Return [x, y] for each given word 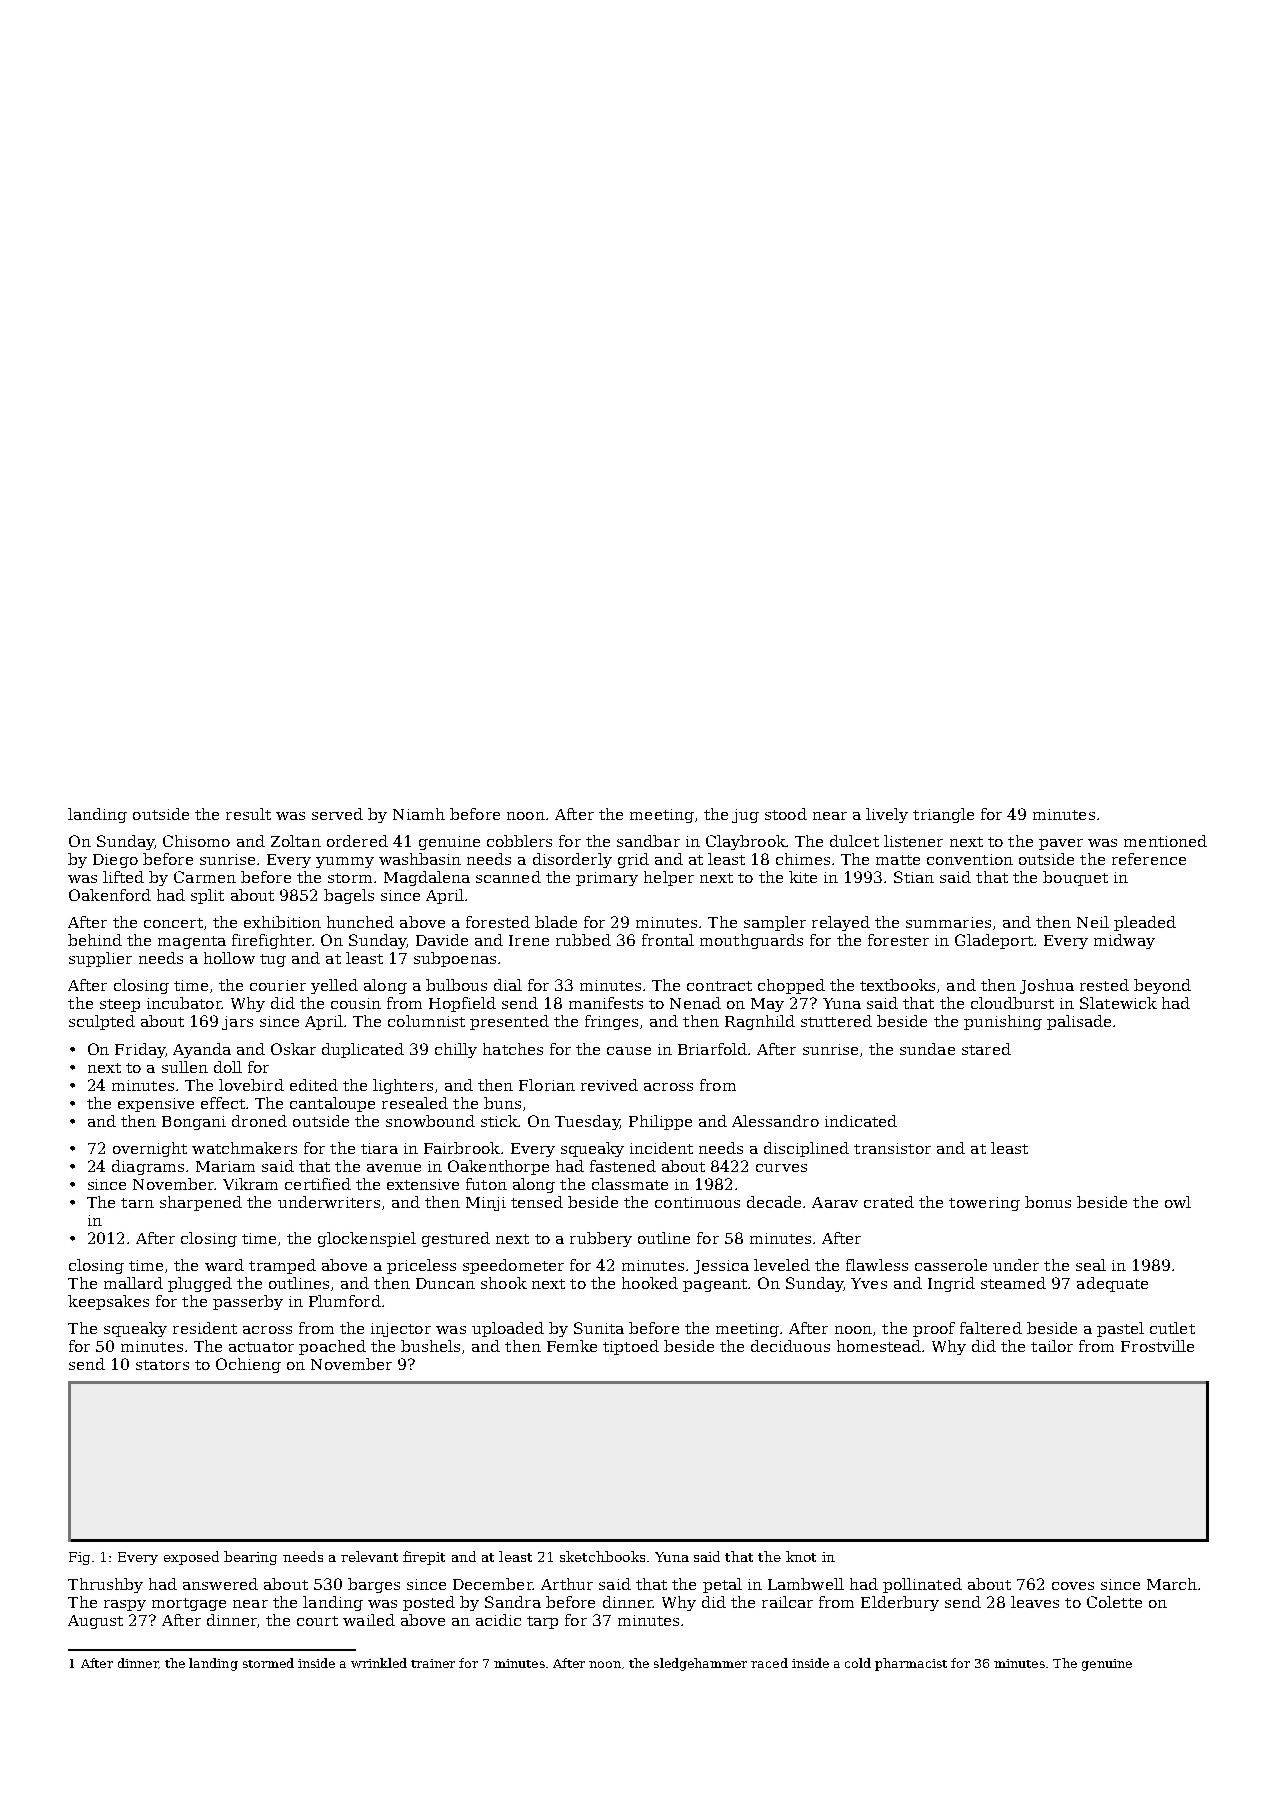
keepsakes [108, 1302]
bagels [349, 896]
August [95, 1622]
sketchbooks [602, 1556]
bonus [1048, 1202]
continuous [697, 1202]
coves [1073, 1586]
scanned [508, 877]
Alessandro [775, 1121]
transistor [892, 1148]
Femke [572, 1346]
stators [162, 1365]
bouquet [1075, 878]
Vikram [250, 1184]
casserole [951, 1265]
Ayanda [202, 1050]
